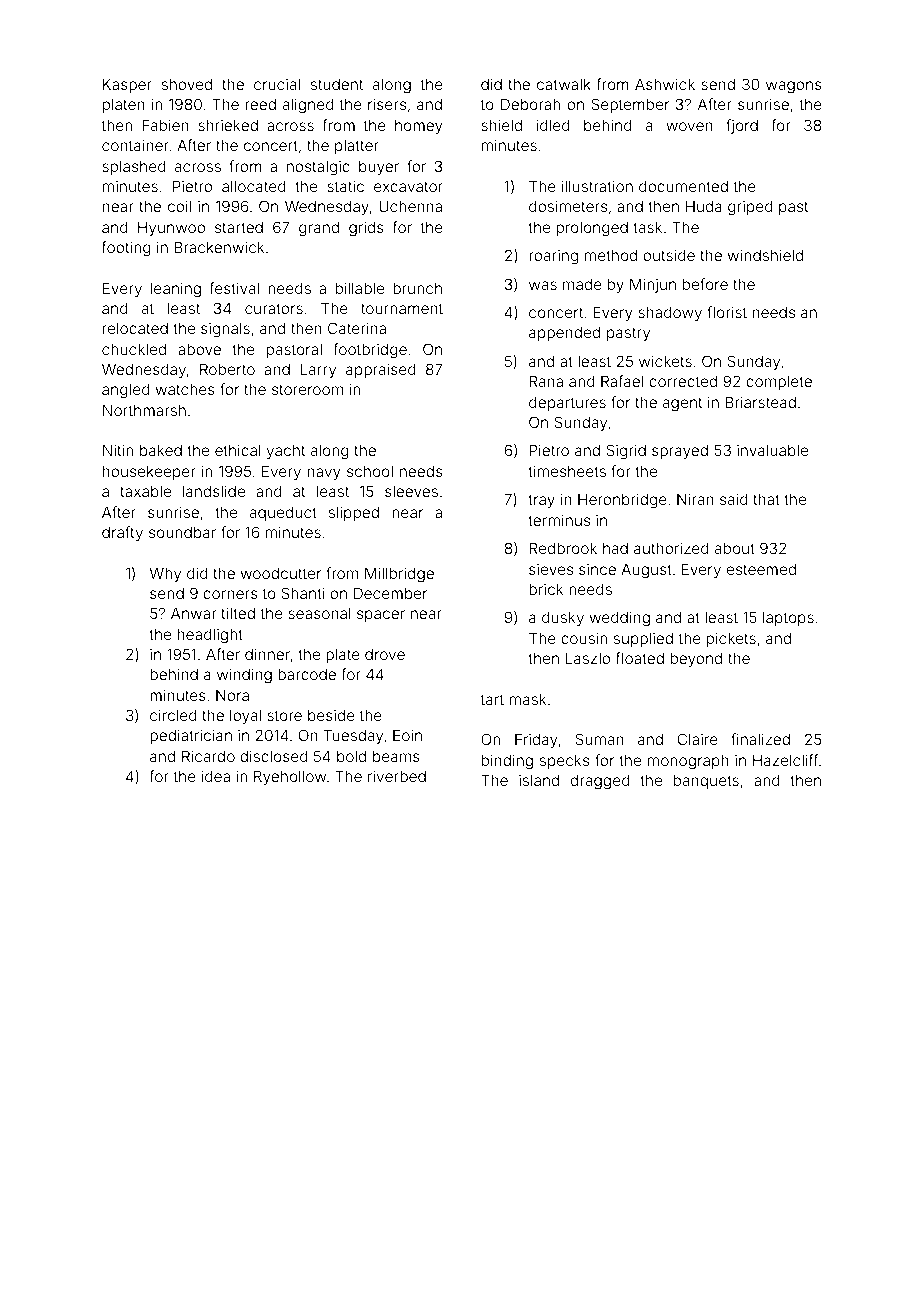 The image size is (924, 1308). Describe the element at coordinates (407, 735) in the screenshot. I see `Eoin` at that location.
